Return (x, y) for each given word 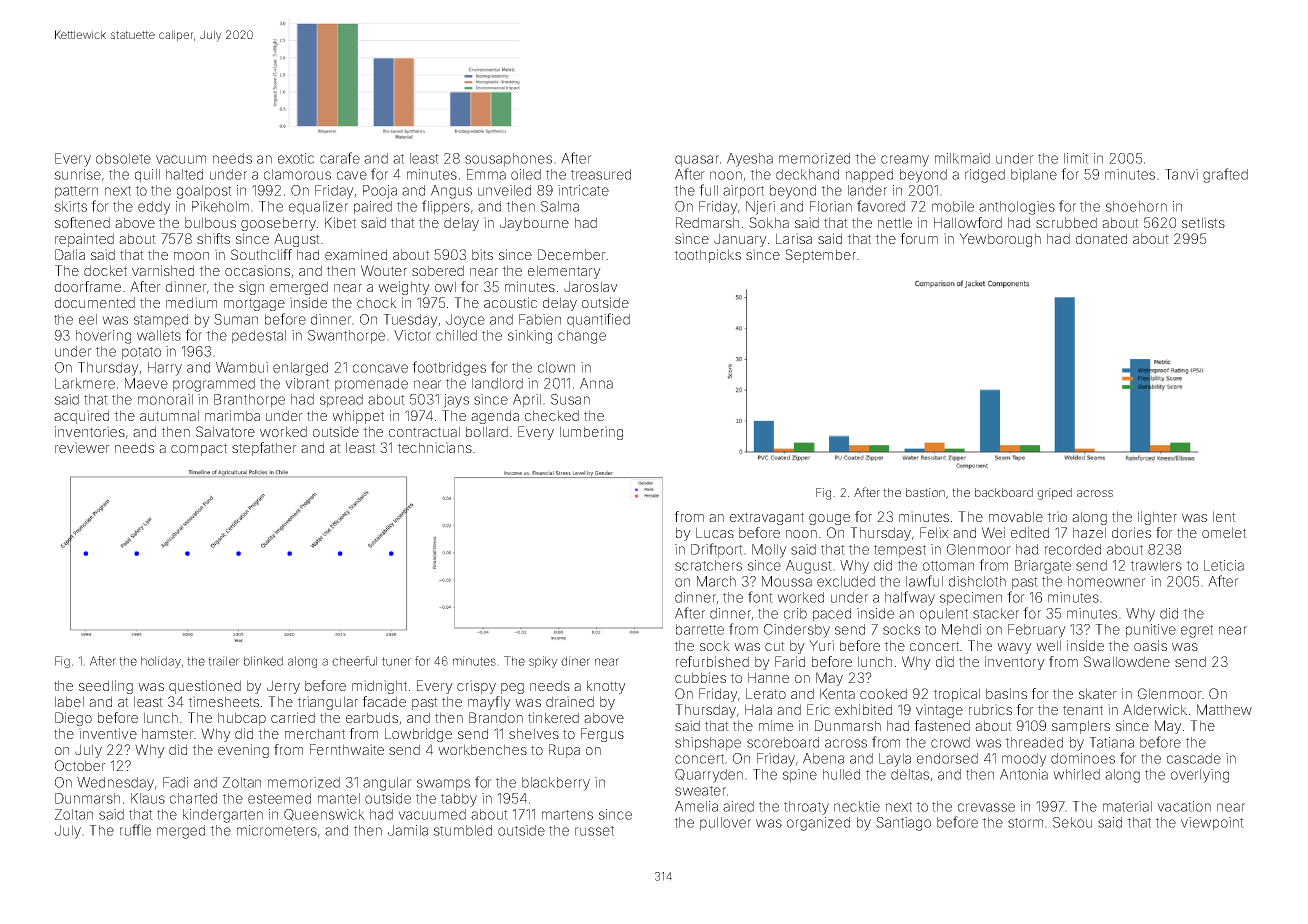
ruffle (135, 830)
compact (199, 449)
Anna (596, 383)
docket (105, 270)
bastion (925, 492)
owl (445, 286)
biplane (1034, 176)
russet (594, 831)
